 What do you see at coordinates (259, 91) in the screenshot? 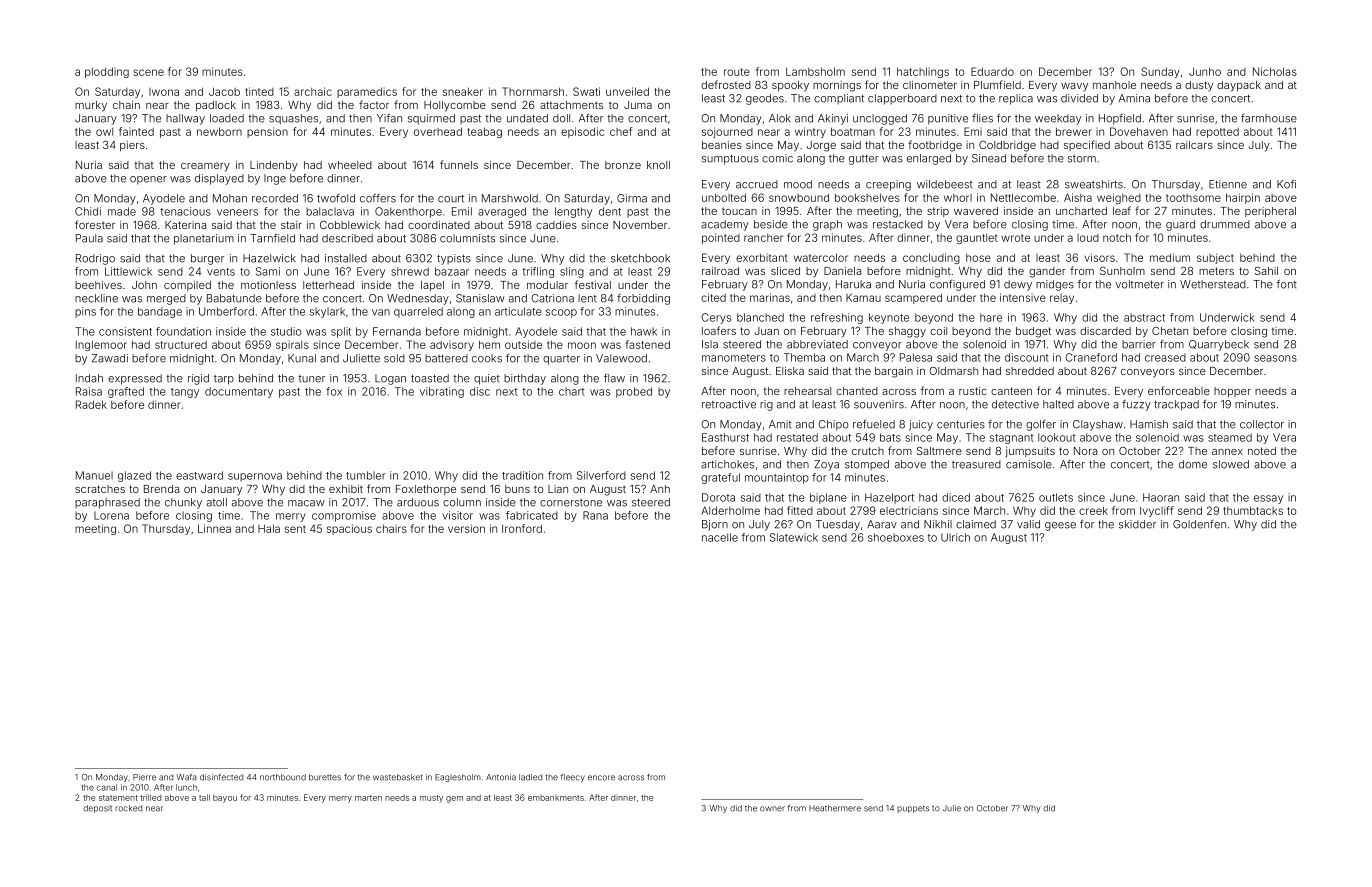
I see `tinted` at bounding box center [259, 91].
